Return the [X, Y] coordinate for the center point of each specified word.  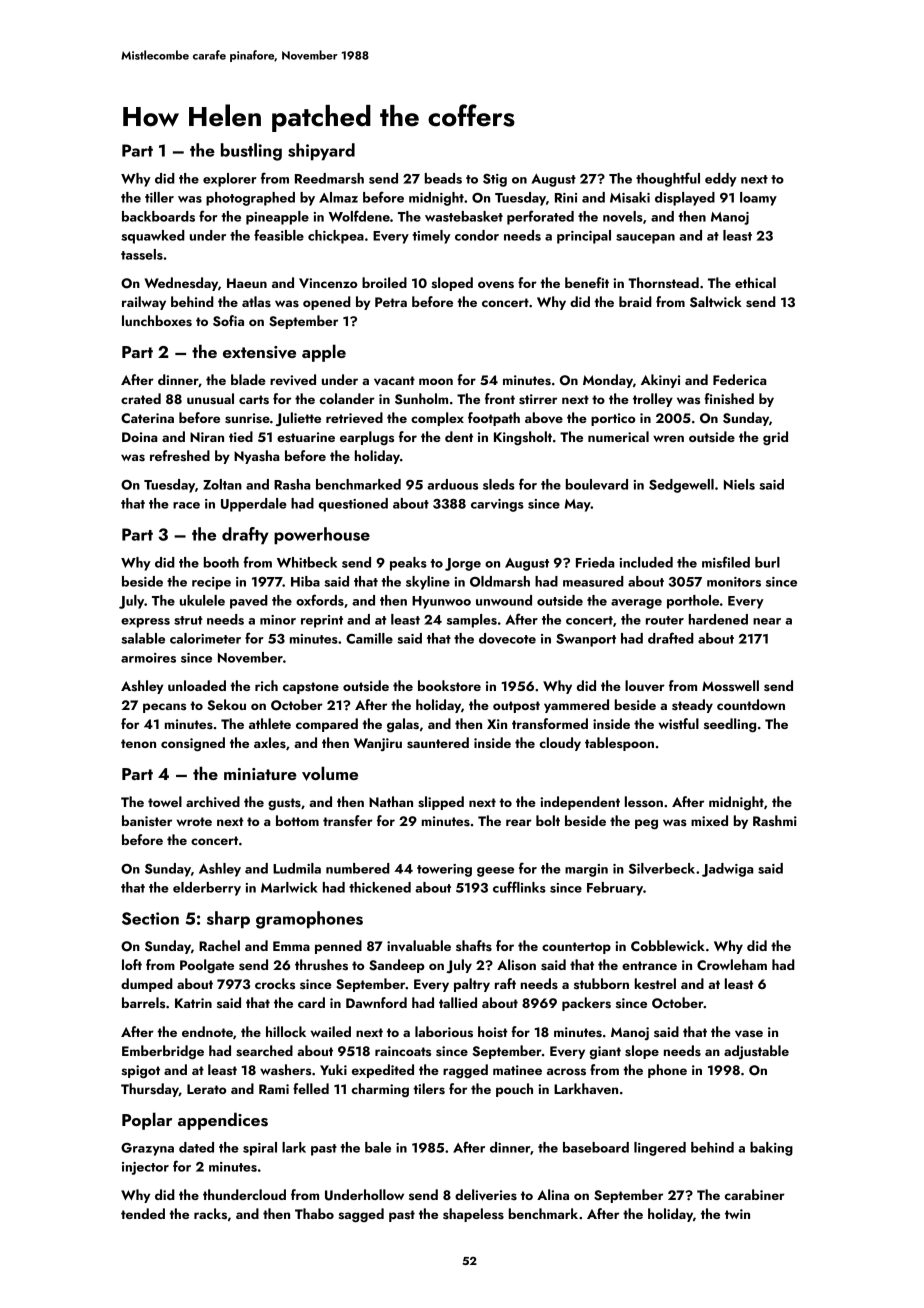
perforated [540, 217]
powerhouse [322, 536]
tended [143, 1213]
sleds [499, 484]
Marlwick [289, 887]
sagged [361, 1215]
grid [775, 438]
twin [737, 1214]
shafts [474, 945]
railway [144, 303]
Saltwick [716, 302]
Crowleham [732, 964]
